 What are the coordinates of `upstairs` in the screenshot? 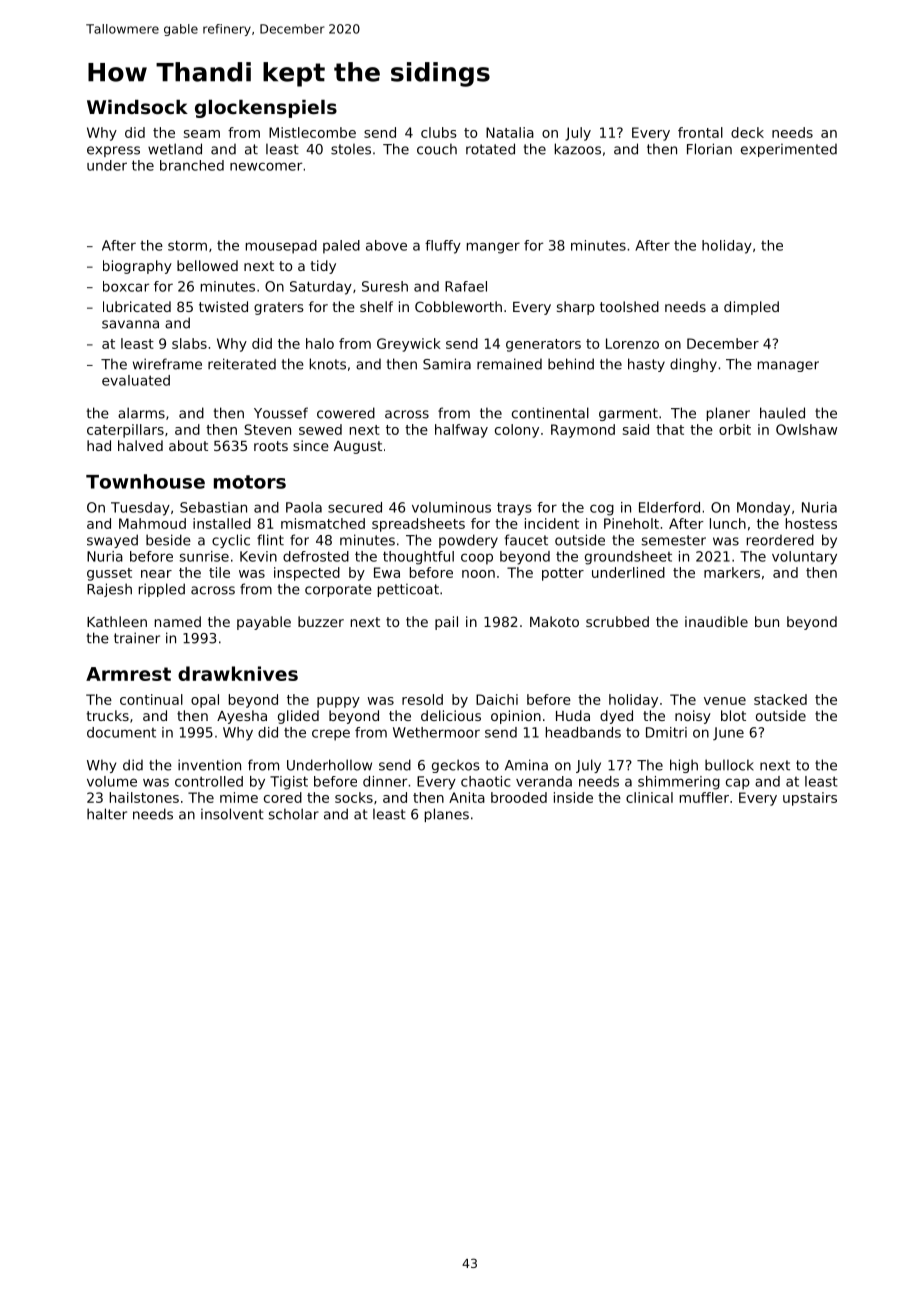 It's located at (810, 799).
